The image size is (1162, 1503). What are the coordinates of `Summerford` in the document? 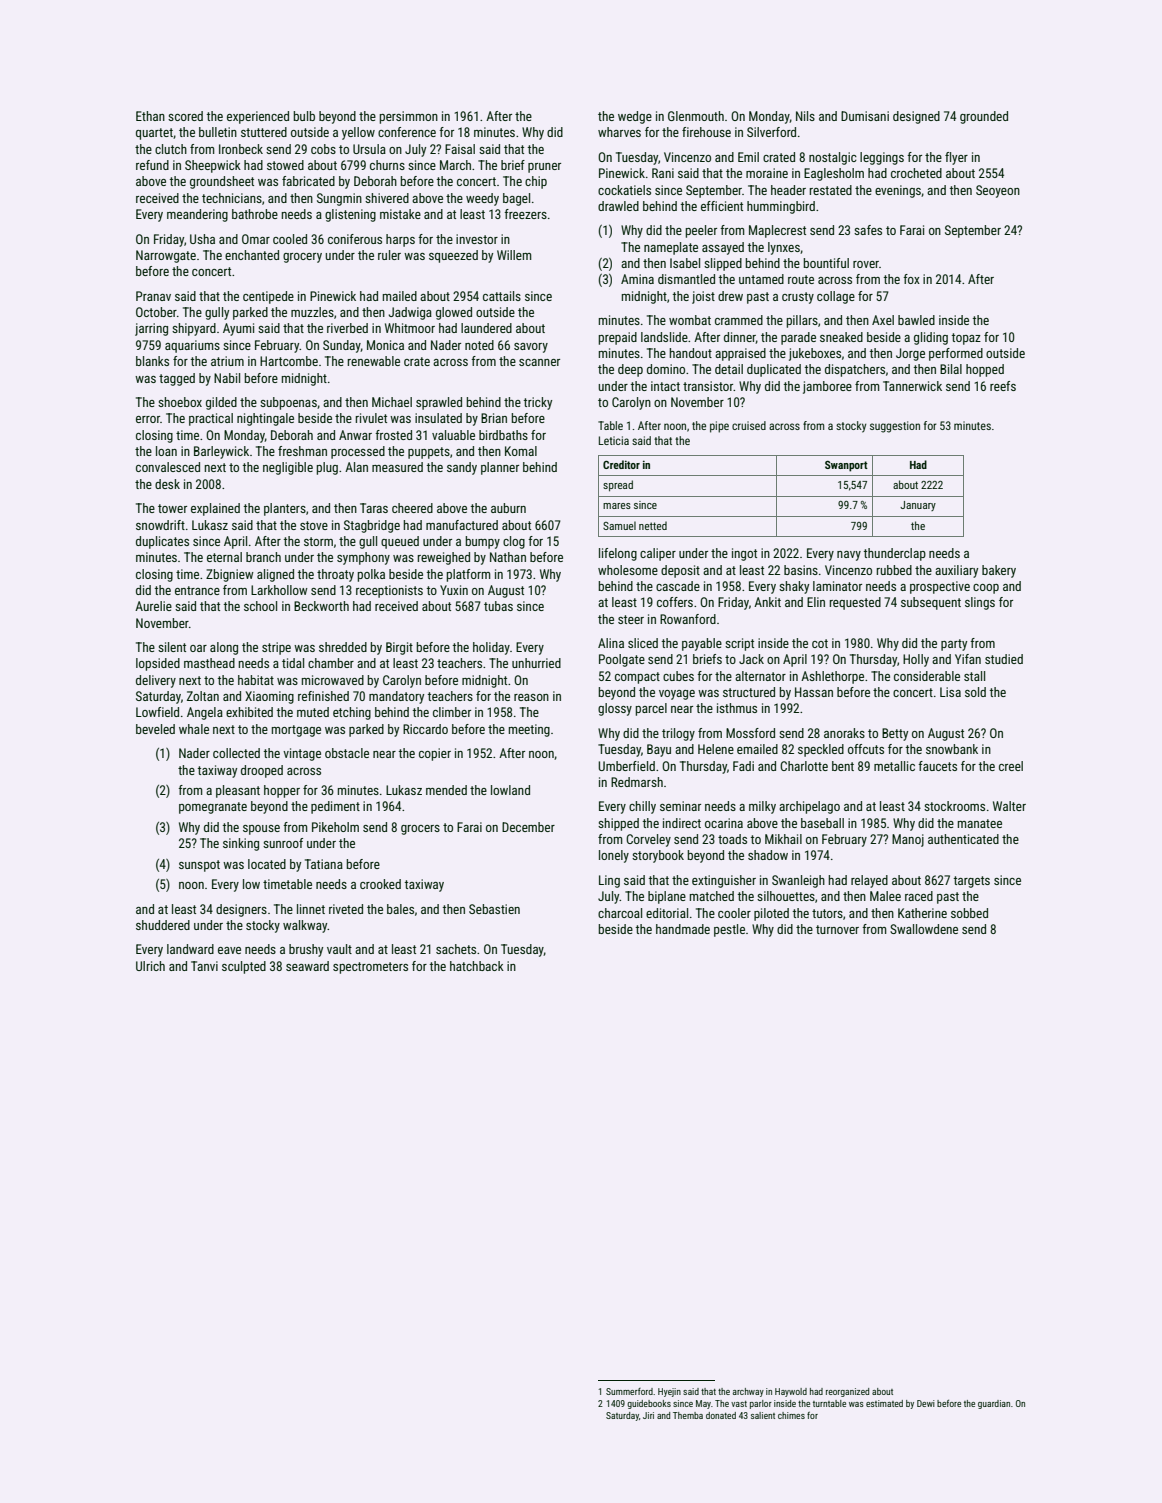 It's located at (629, 1391).
